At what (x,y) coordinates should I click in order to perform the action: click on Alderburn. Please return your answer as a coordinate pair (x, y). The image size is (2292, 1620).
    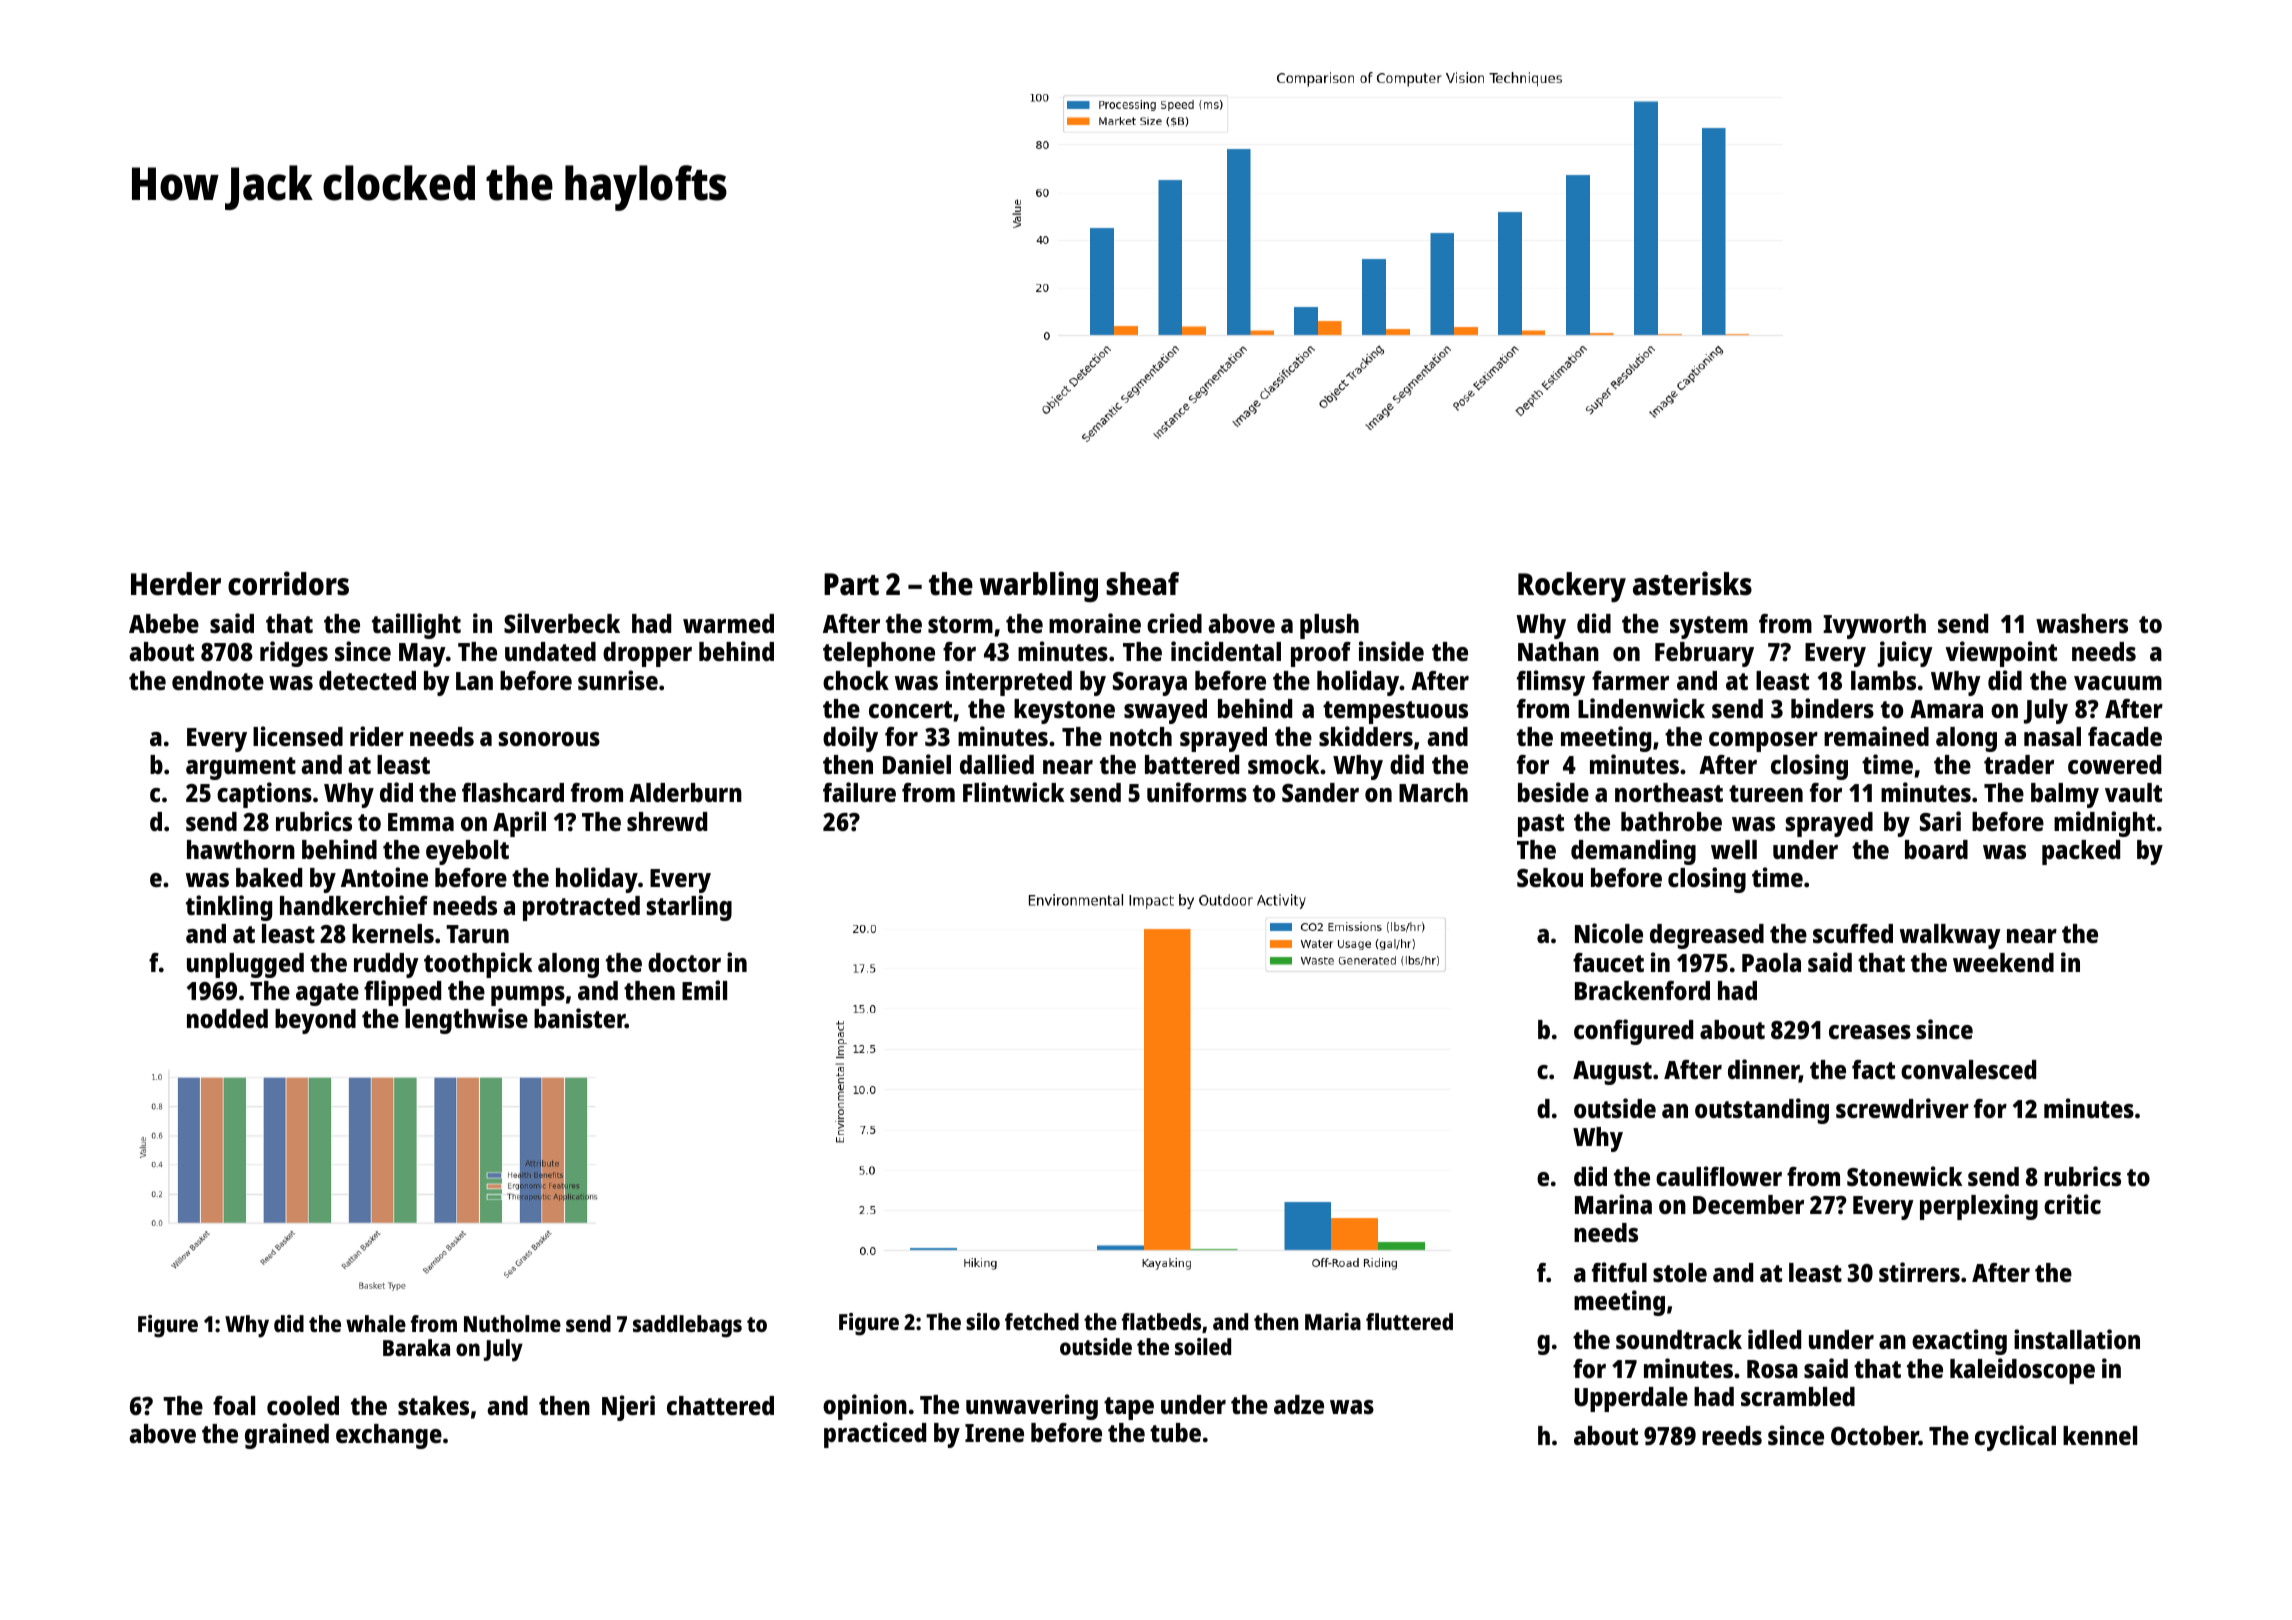
    Looking at the image, I should click on (685, 792).
